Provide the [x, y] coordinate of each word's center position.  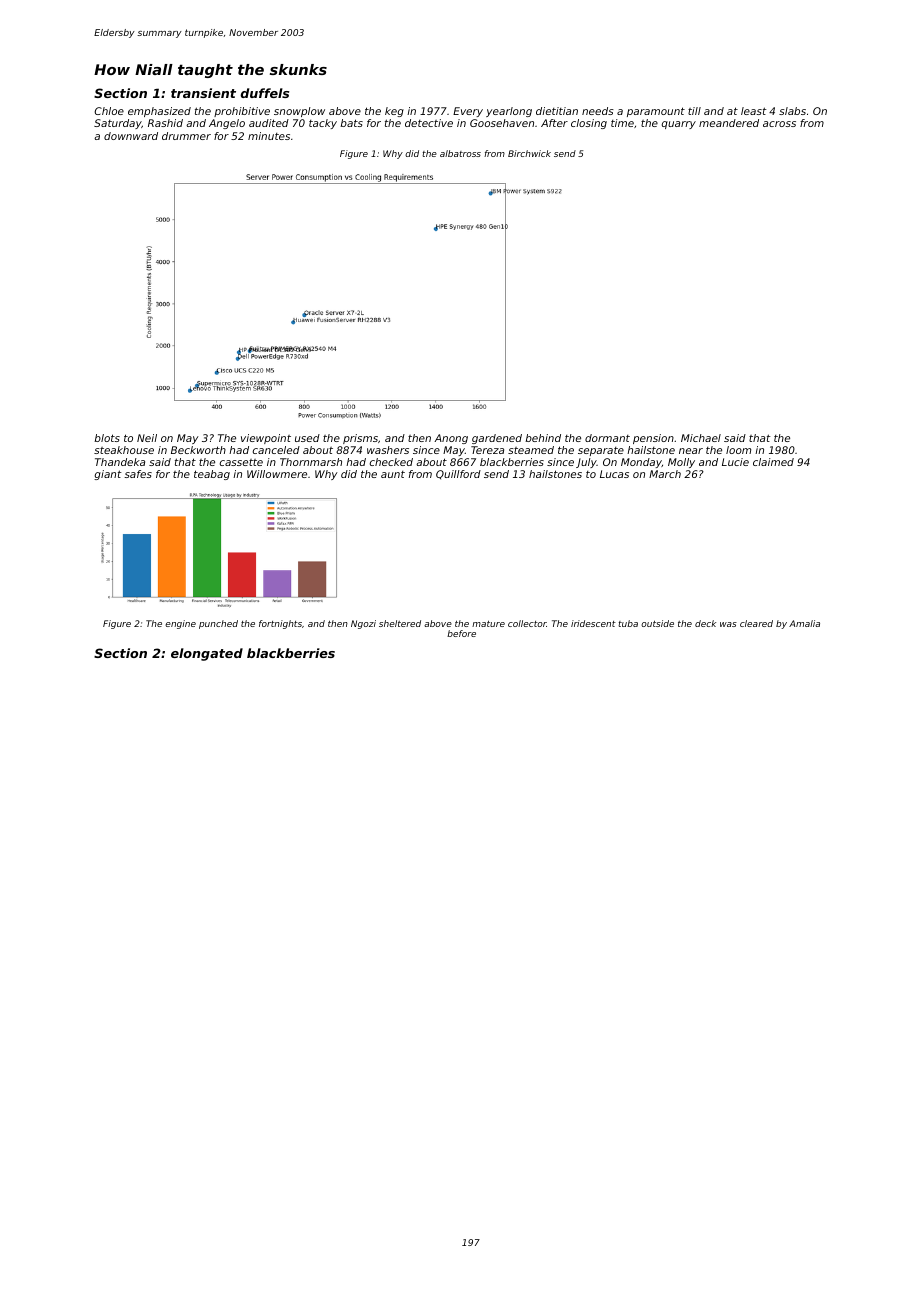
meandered [729, 123]
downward [131, 136]
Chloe [109, 111]
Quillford [458, 475]
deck [705, 623]
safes [138, 474]
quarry [679, 125]
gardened [497, 439]
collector [527, 623]
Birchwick [529, 153]
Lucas [614, 474]
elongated [207, 654]
